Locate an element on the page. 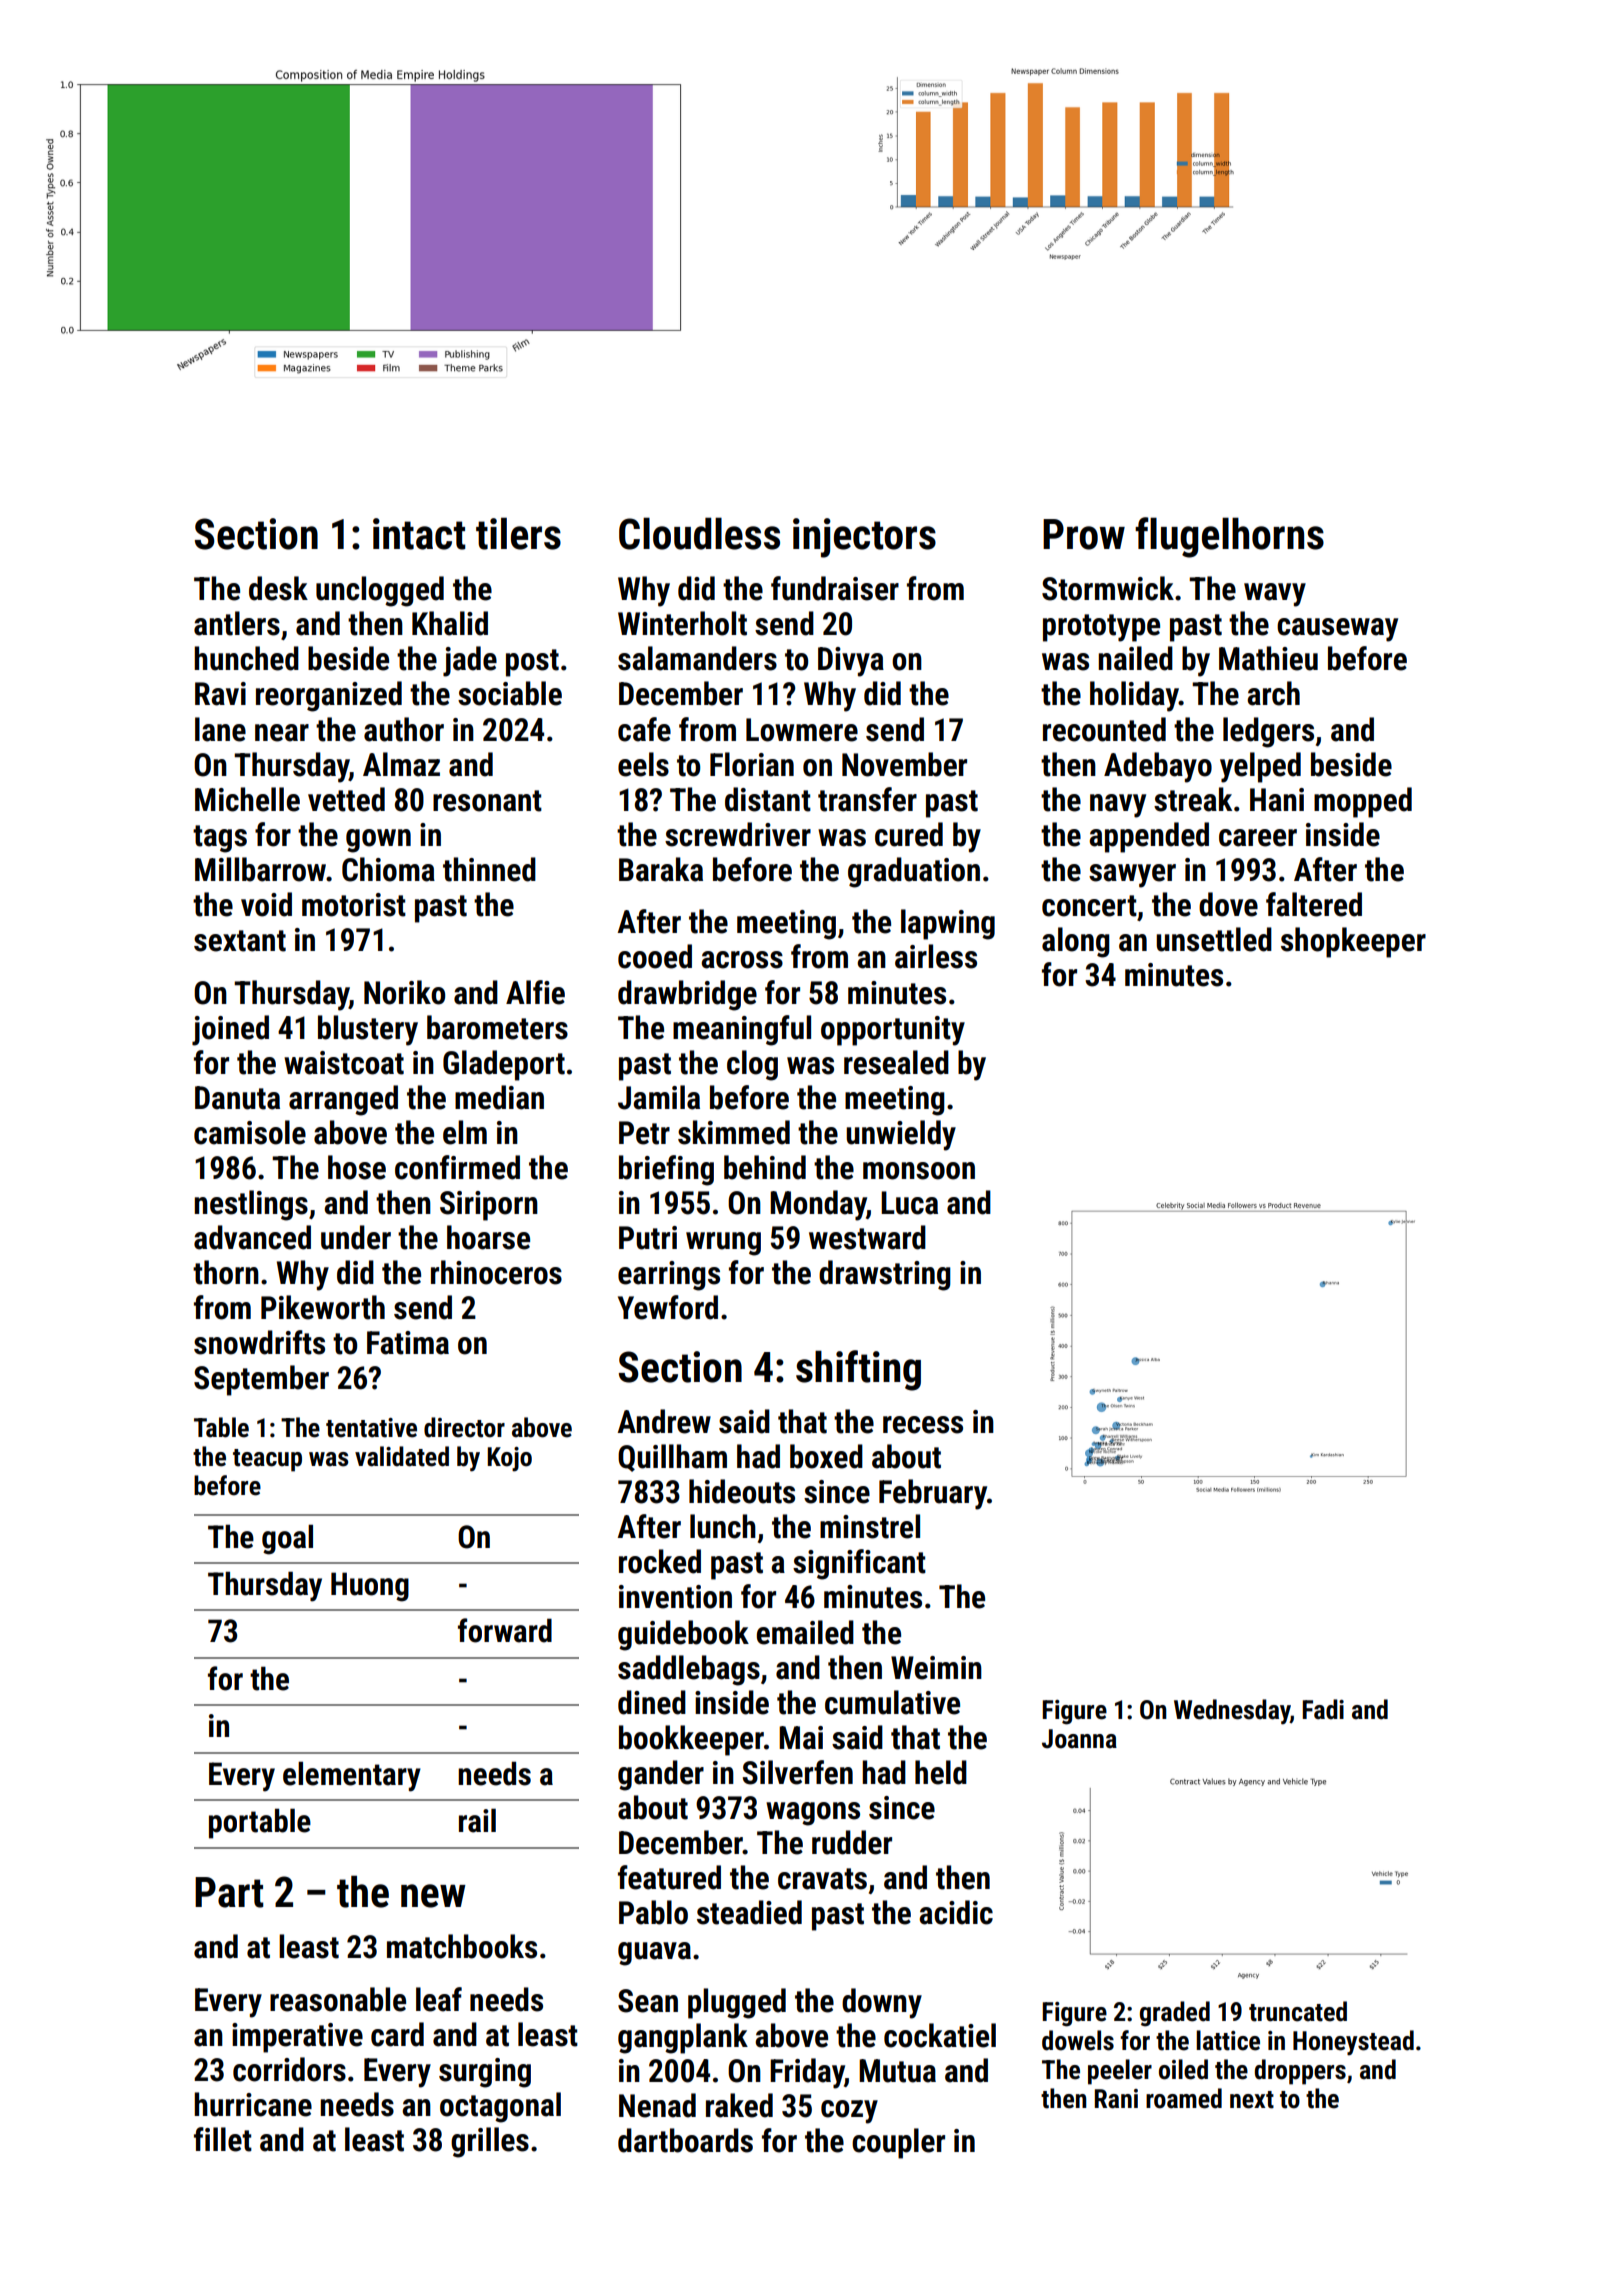 The height and width of the image is (2292, 1620). flugelhorns is located at coordinates (1229, 537).
